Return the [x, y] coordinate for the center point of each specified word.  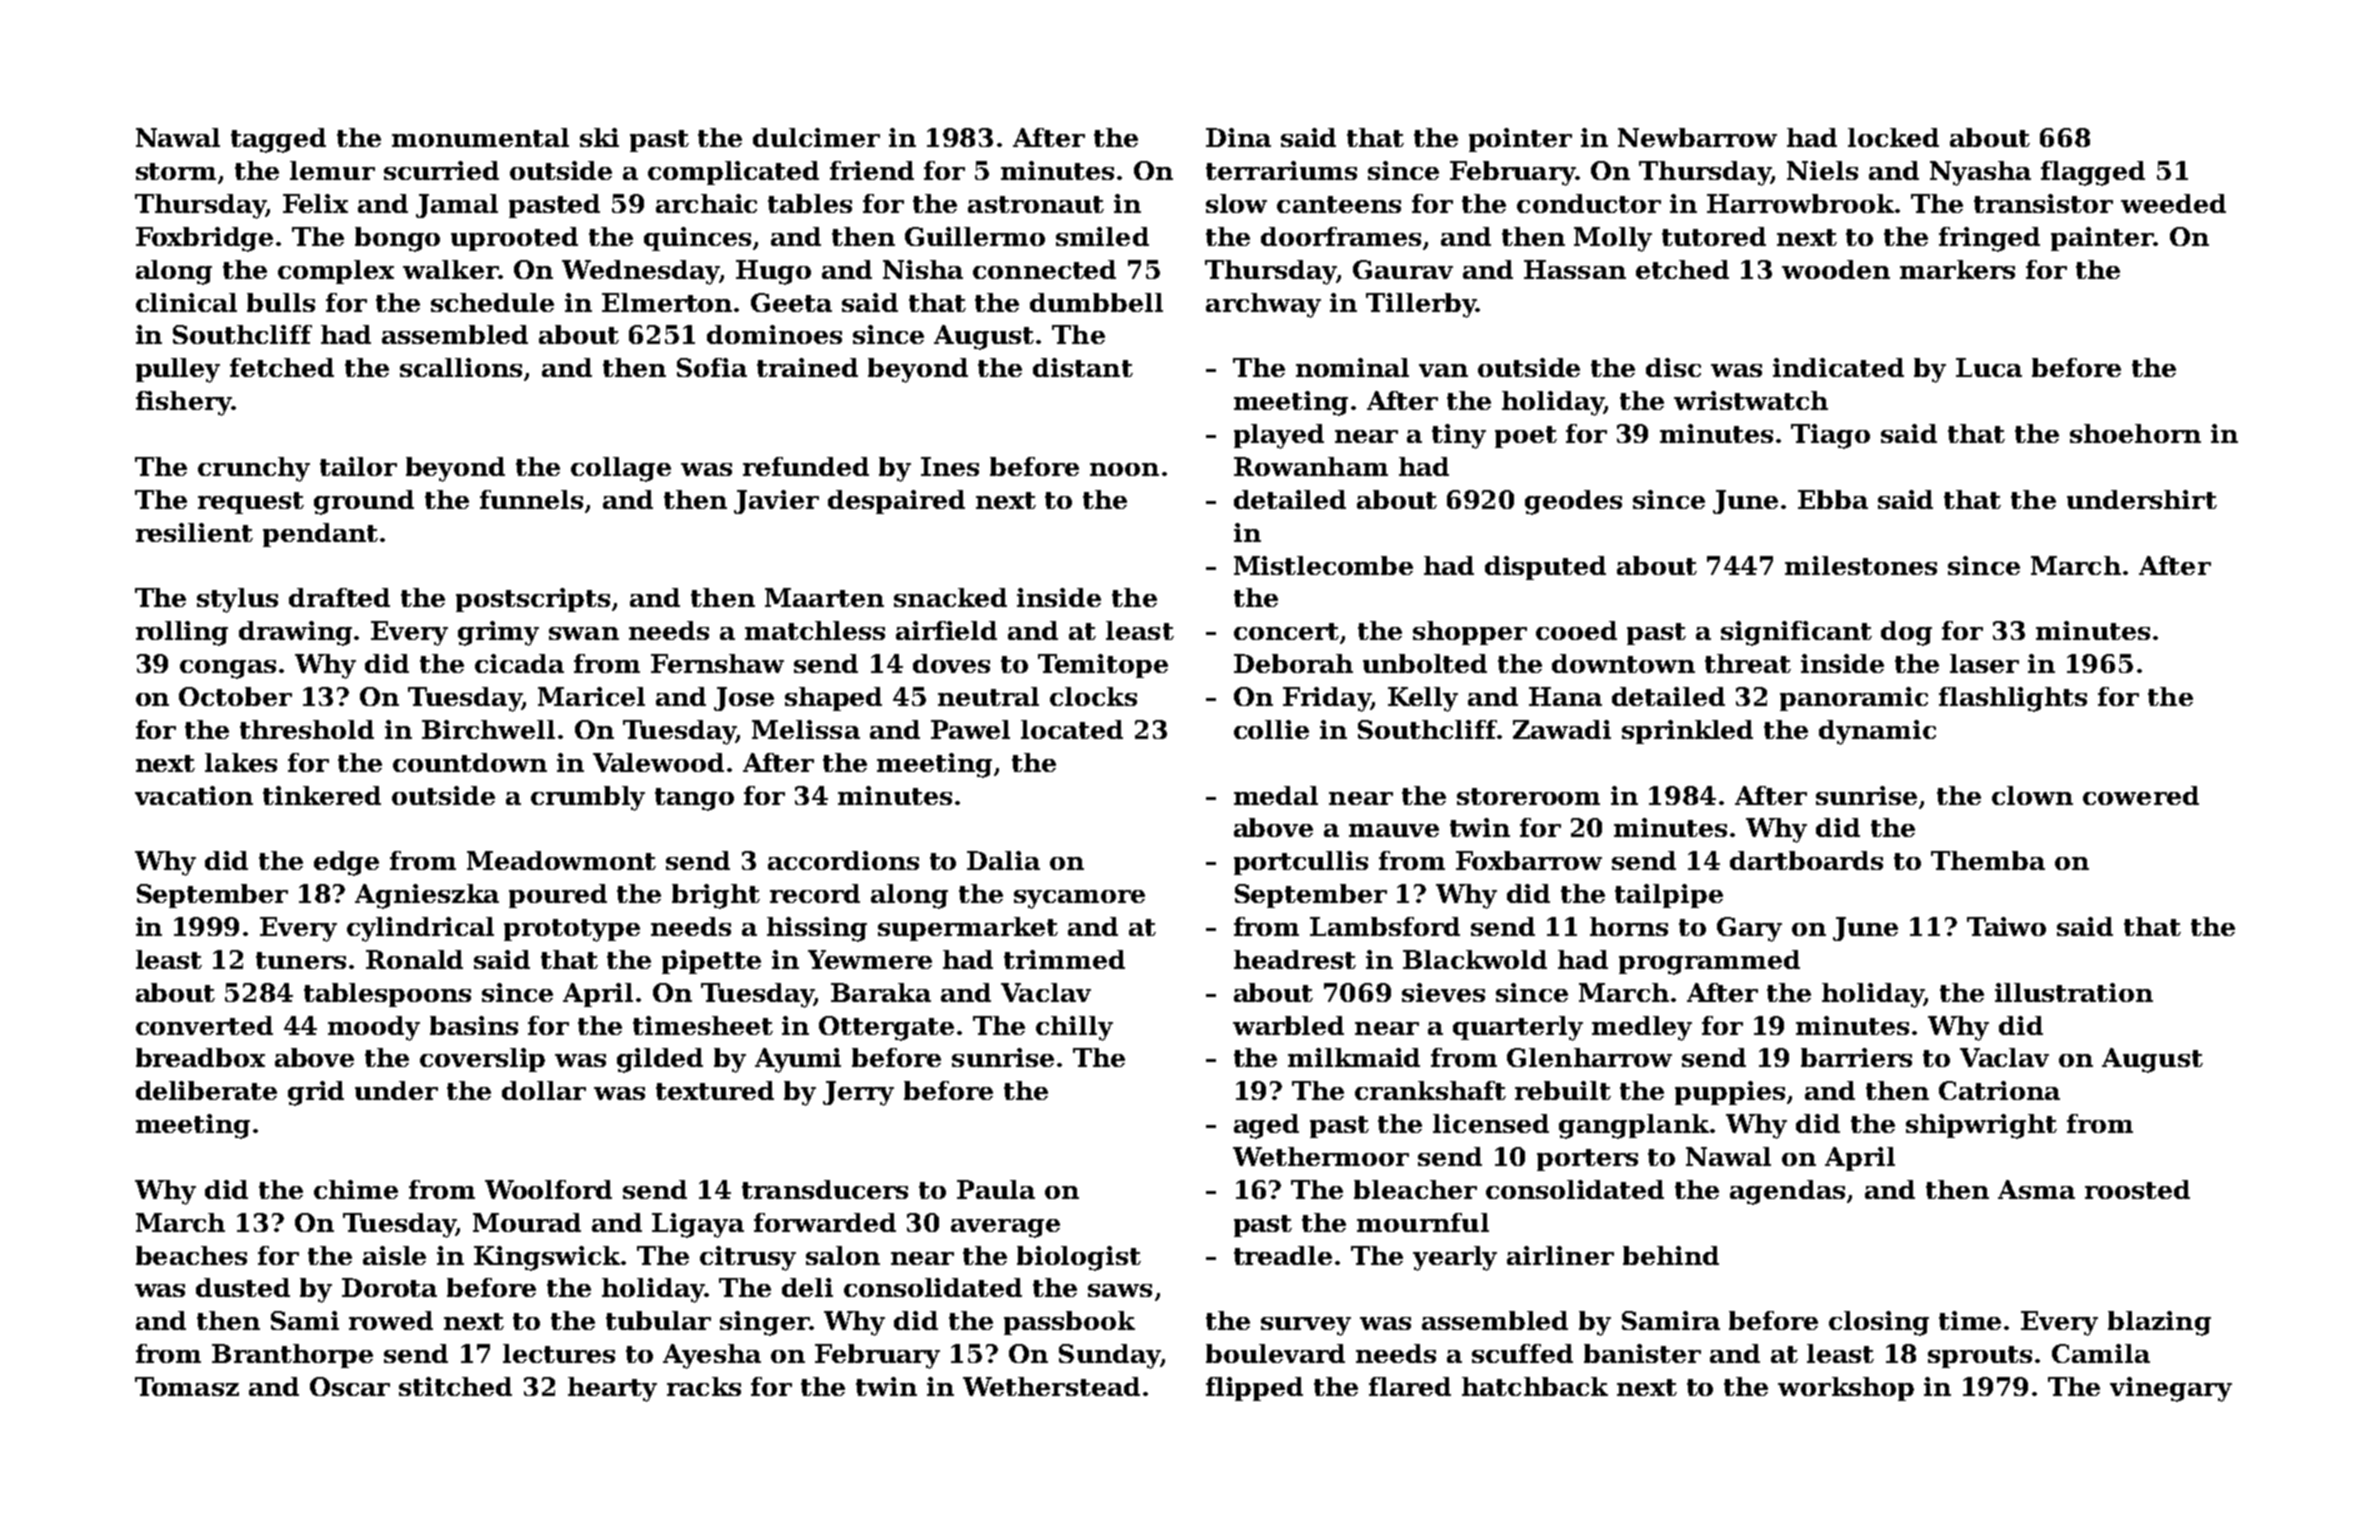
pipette [711, 962]
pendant [320, 535]
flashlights [2013, 699]
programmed [1709, 962]
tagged [278, 140]
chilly [1074, 1028]
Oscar [350, 1386]
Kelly [1423, 699]
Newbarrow [1697, 137]
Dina [1238, 137]
